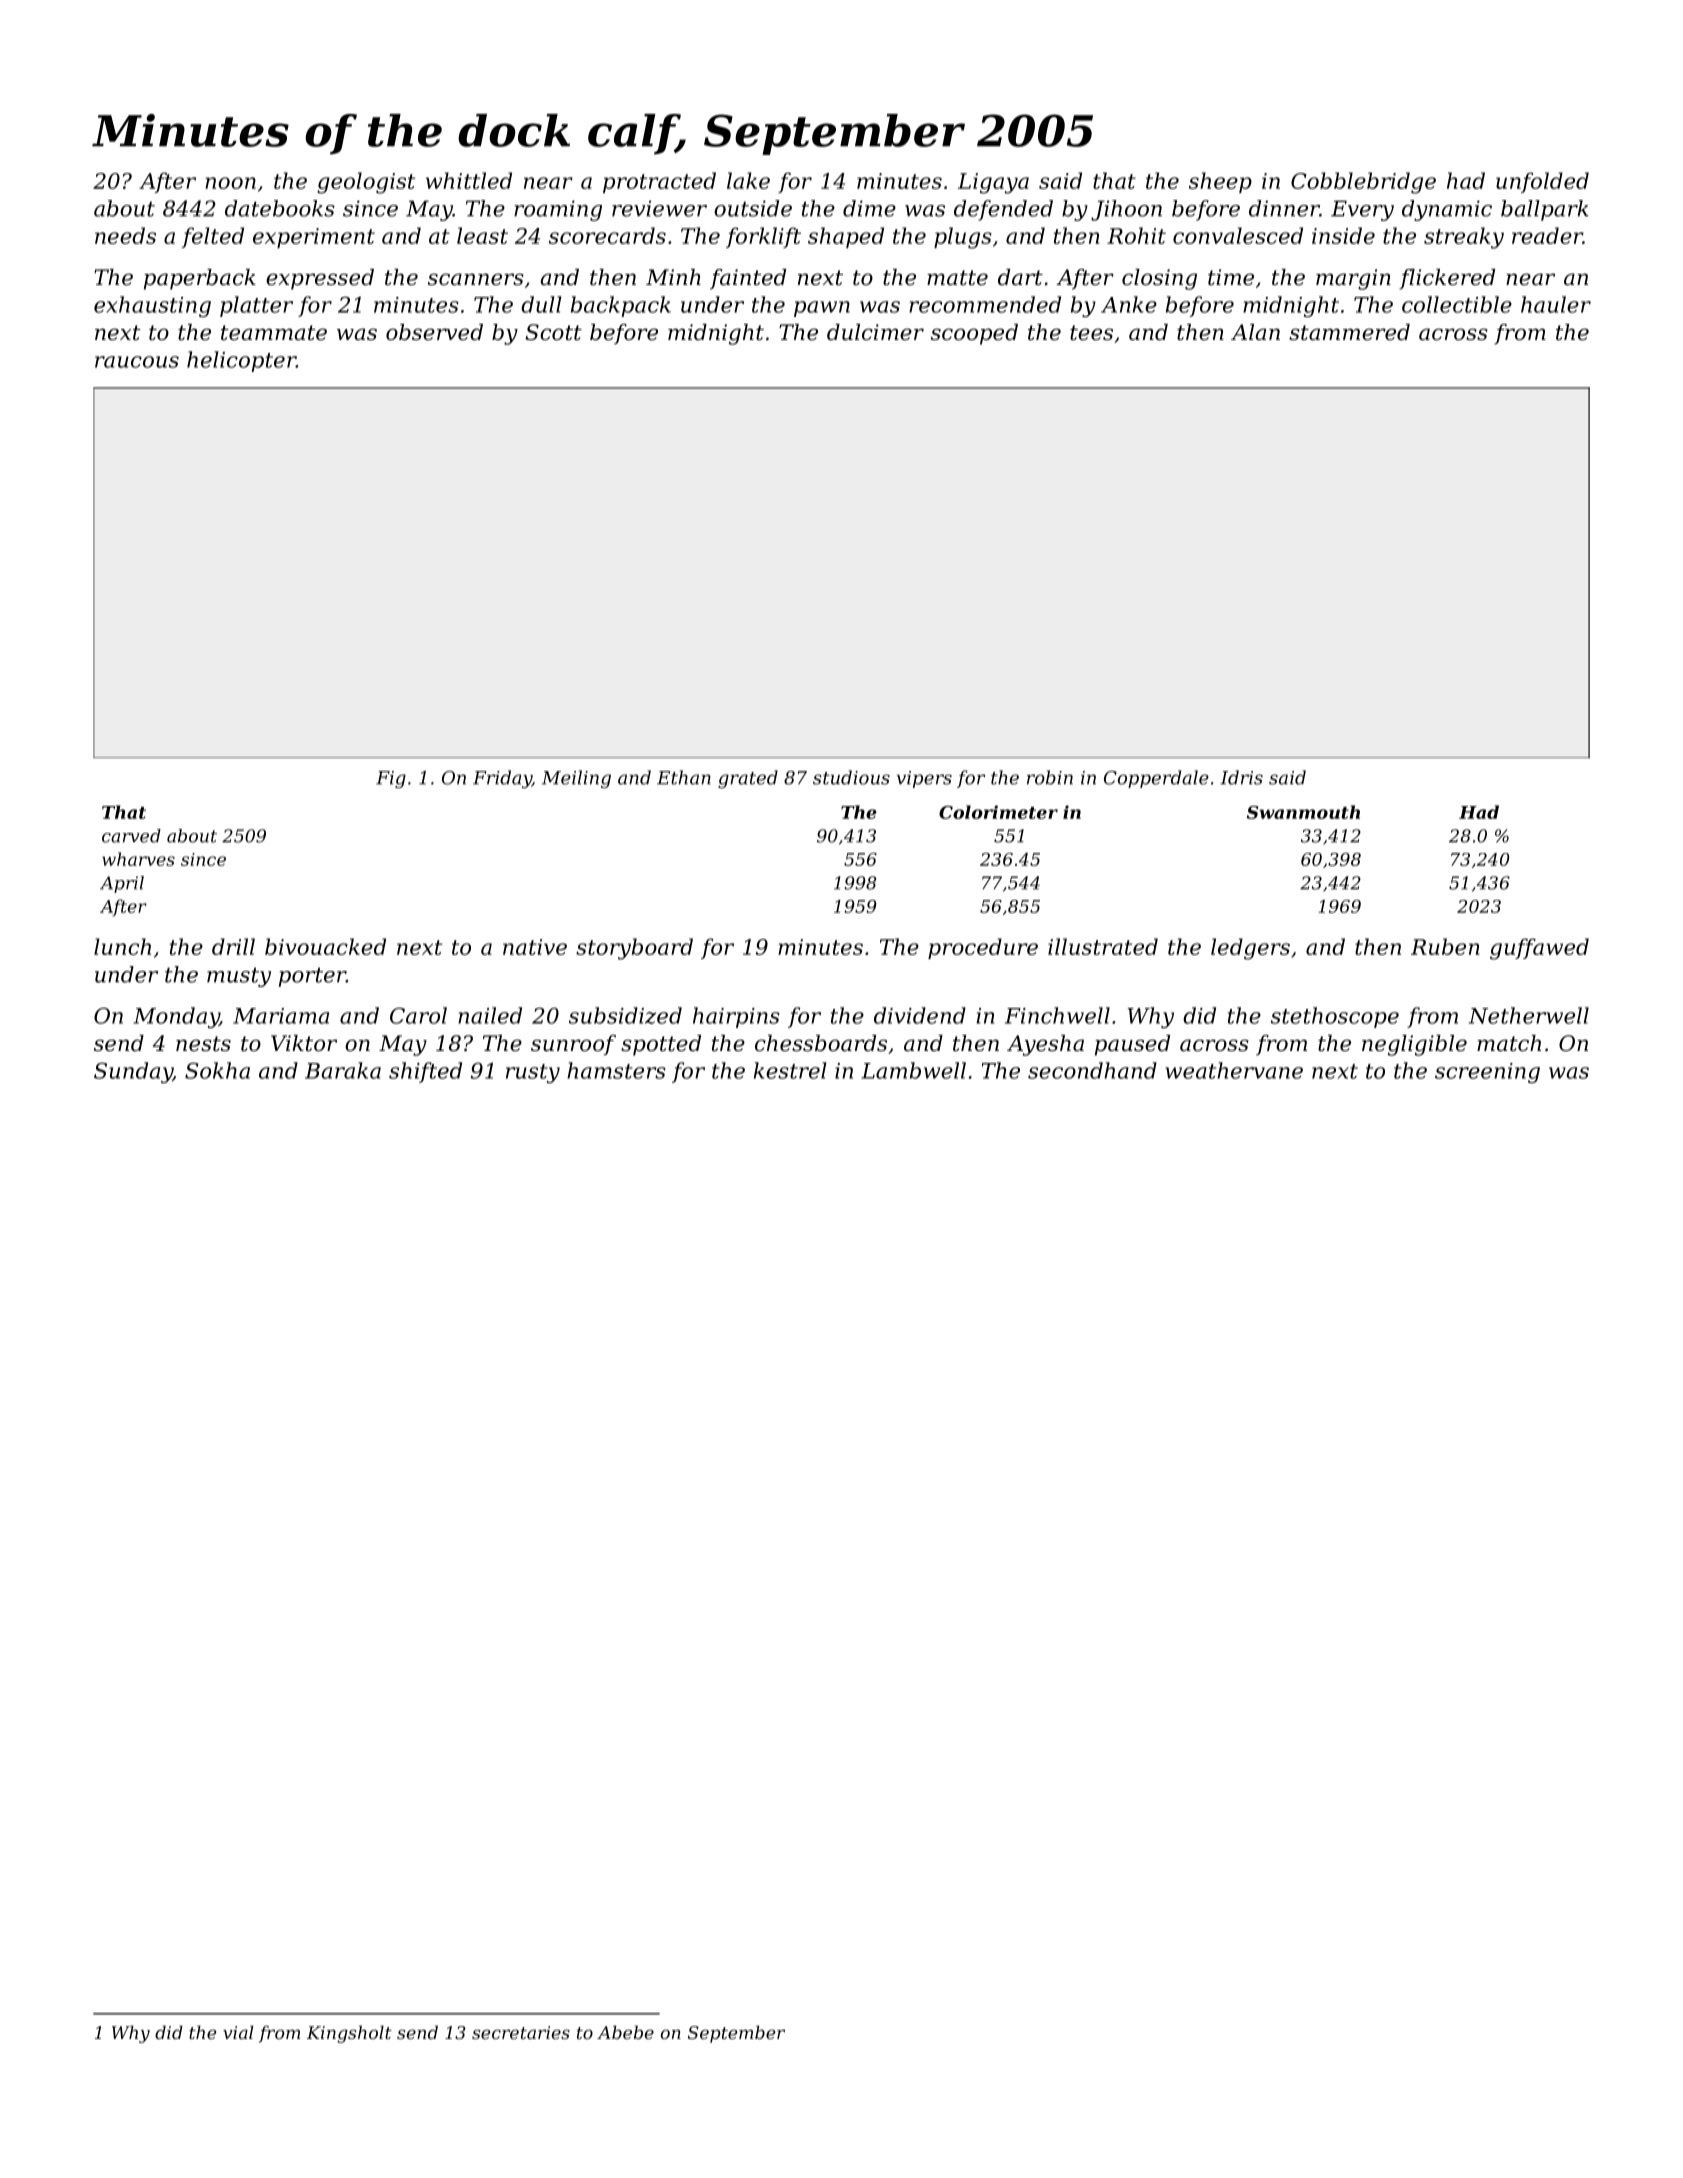 This screenshot has height=2178, width=1683. Describe the element at coordinates (1234, 1070) in the screenshot. I see `weathervane` at that location.
